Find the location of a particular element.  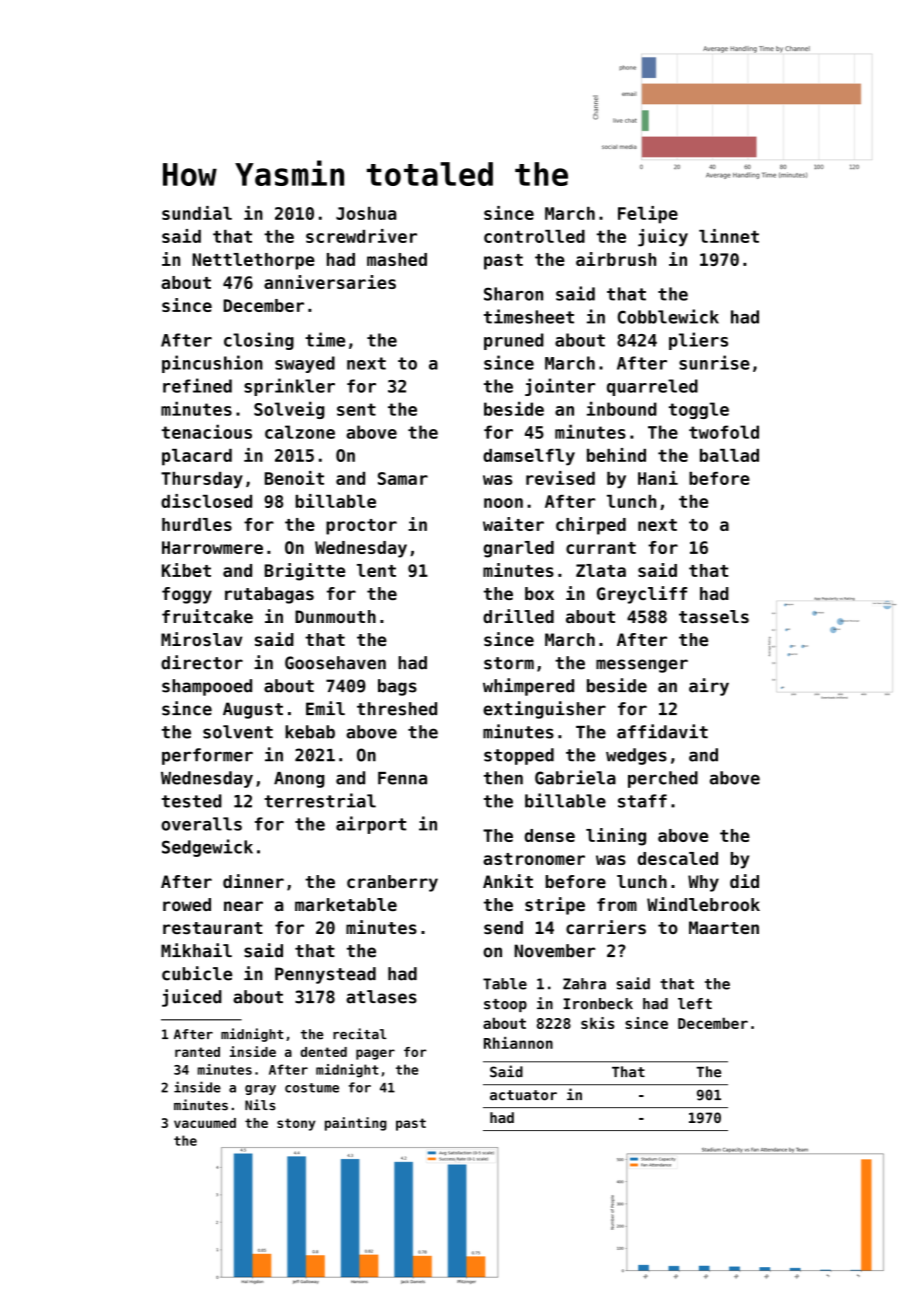

dense is located at coordinates (550, 835).
